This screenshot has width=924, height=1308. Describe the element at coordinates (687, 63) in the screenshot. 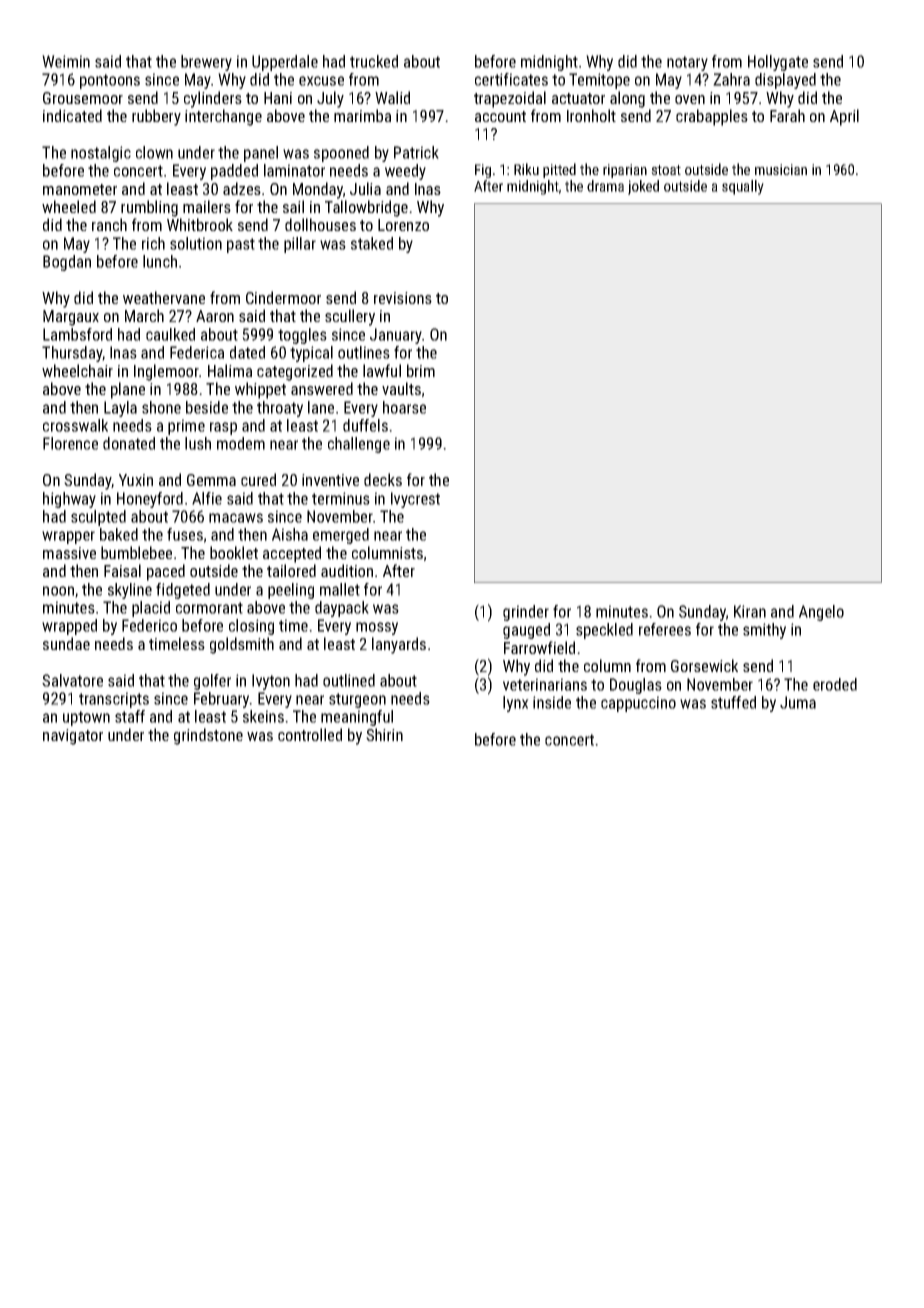

I see `notary` at that location.
